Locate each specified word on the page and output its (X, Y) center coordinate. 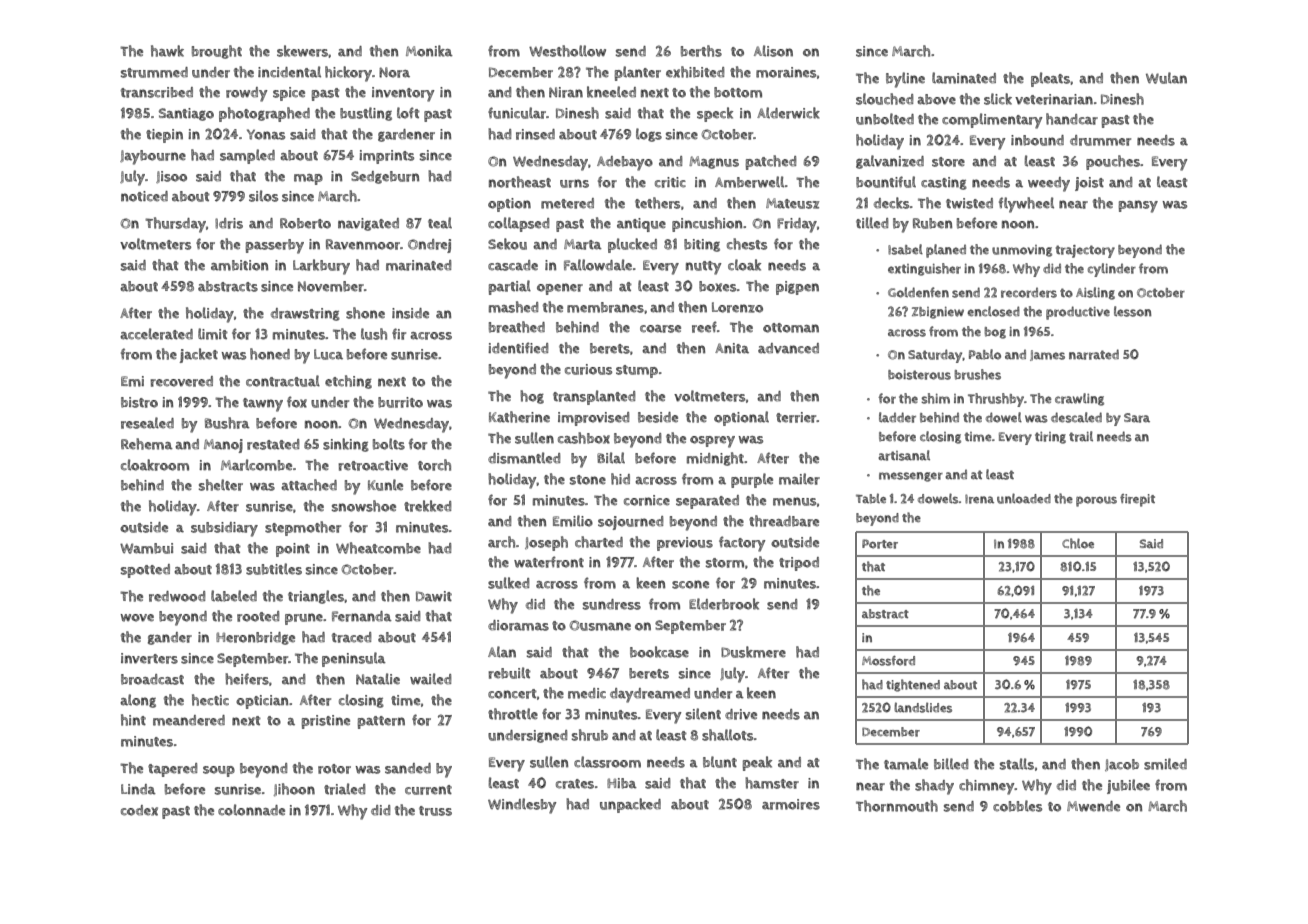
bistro (139, 402)
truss (435, 811)
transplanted (594, 397)
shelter (221, 485)
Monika (429, 51)
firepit (1137, 500)
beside (658, 417)
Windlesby (522, 806)
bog (995, 333)
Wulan (1166, 78)
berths (701, 51)
